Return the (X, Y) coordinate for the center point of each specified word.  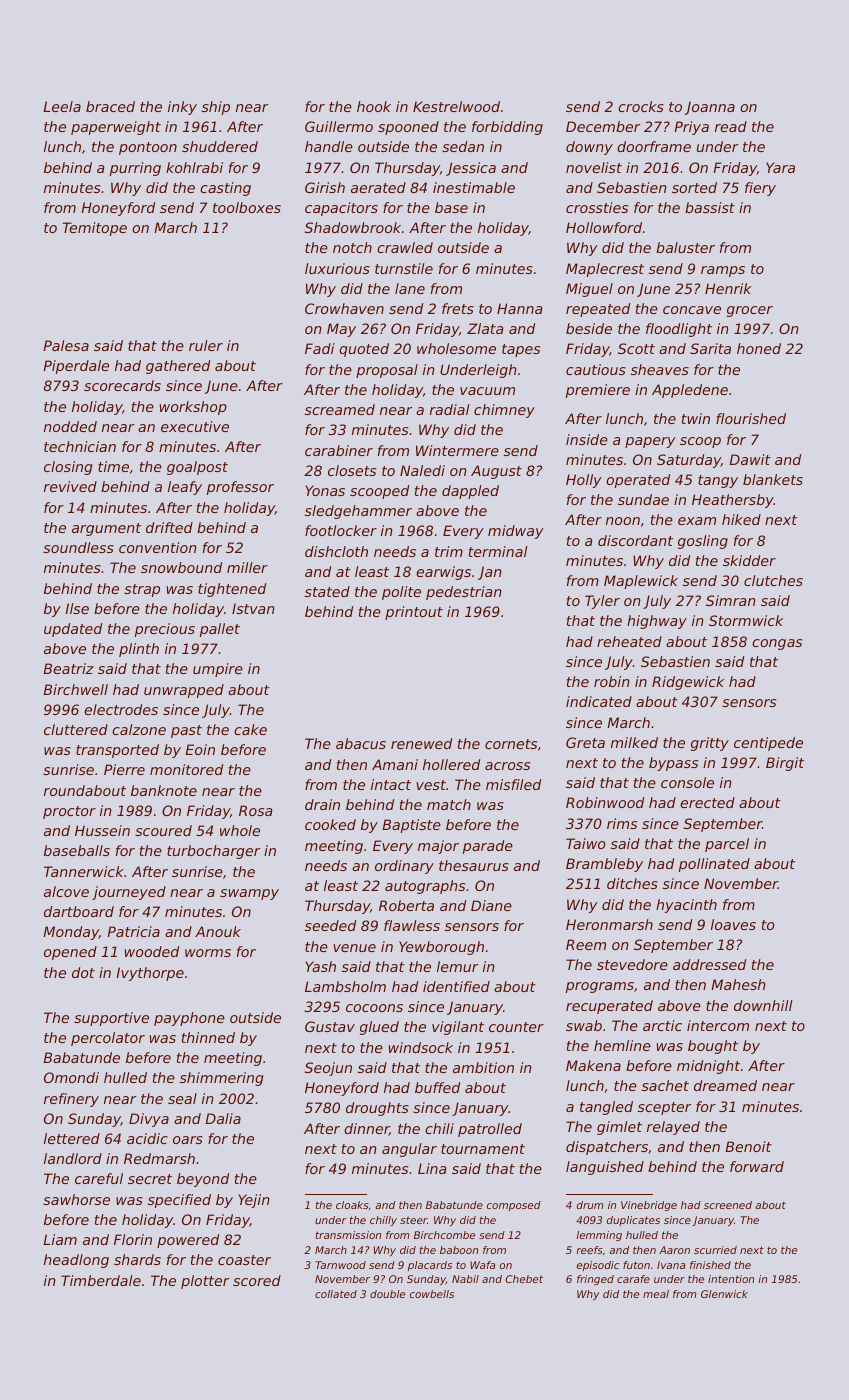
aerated (378, 187)
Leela (62, 106)
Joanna (710, 108)
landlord (73, 1158)
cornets (511, 744)
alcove (66, 891)
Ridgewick (688, 683)
